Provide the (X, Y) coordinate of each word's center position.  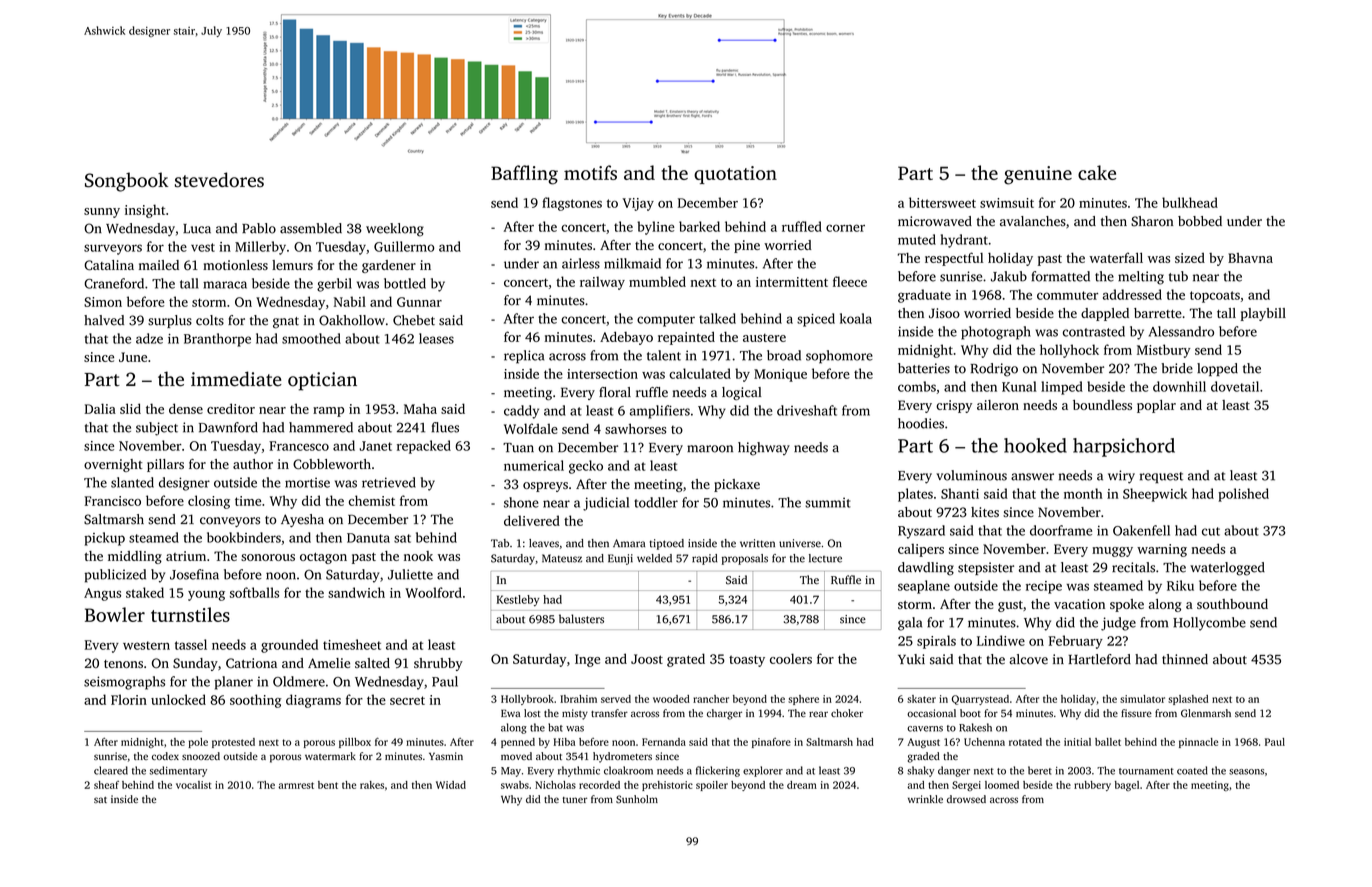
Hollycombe (1209, 624)
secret (407, 700)
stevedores (219, 180)
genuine (1038, 175)
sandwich (356, 592)
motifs (590, 172)
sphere (803, 700)
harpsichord (1124, 447)
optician (322, 381)
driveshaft (807, 410)
